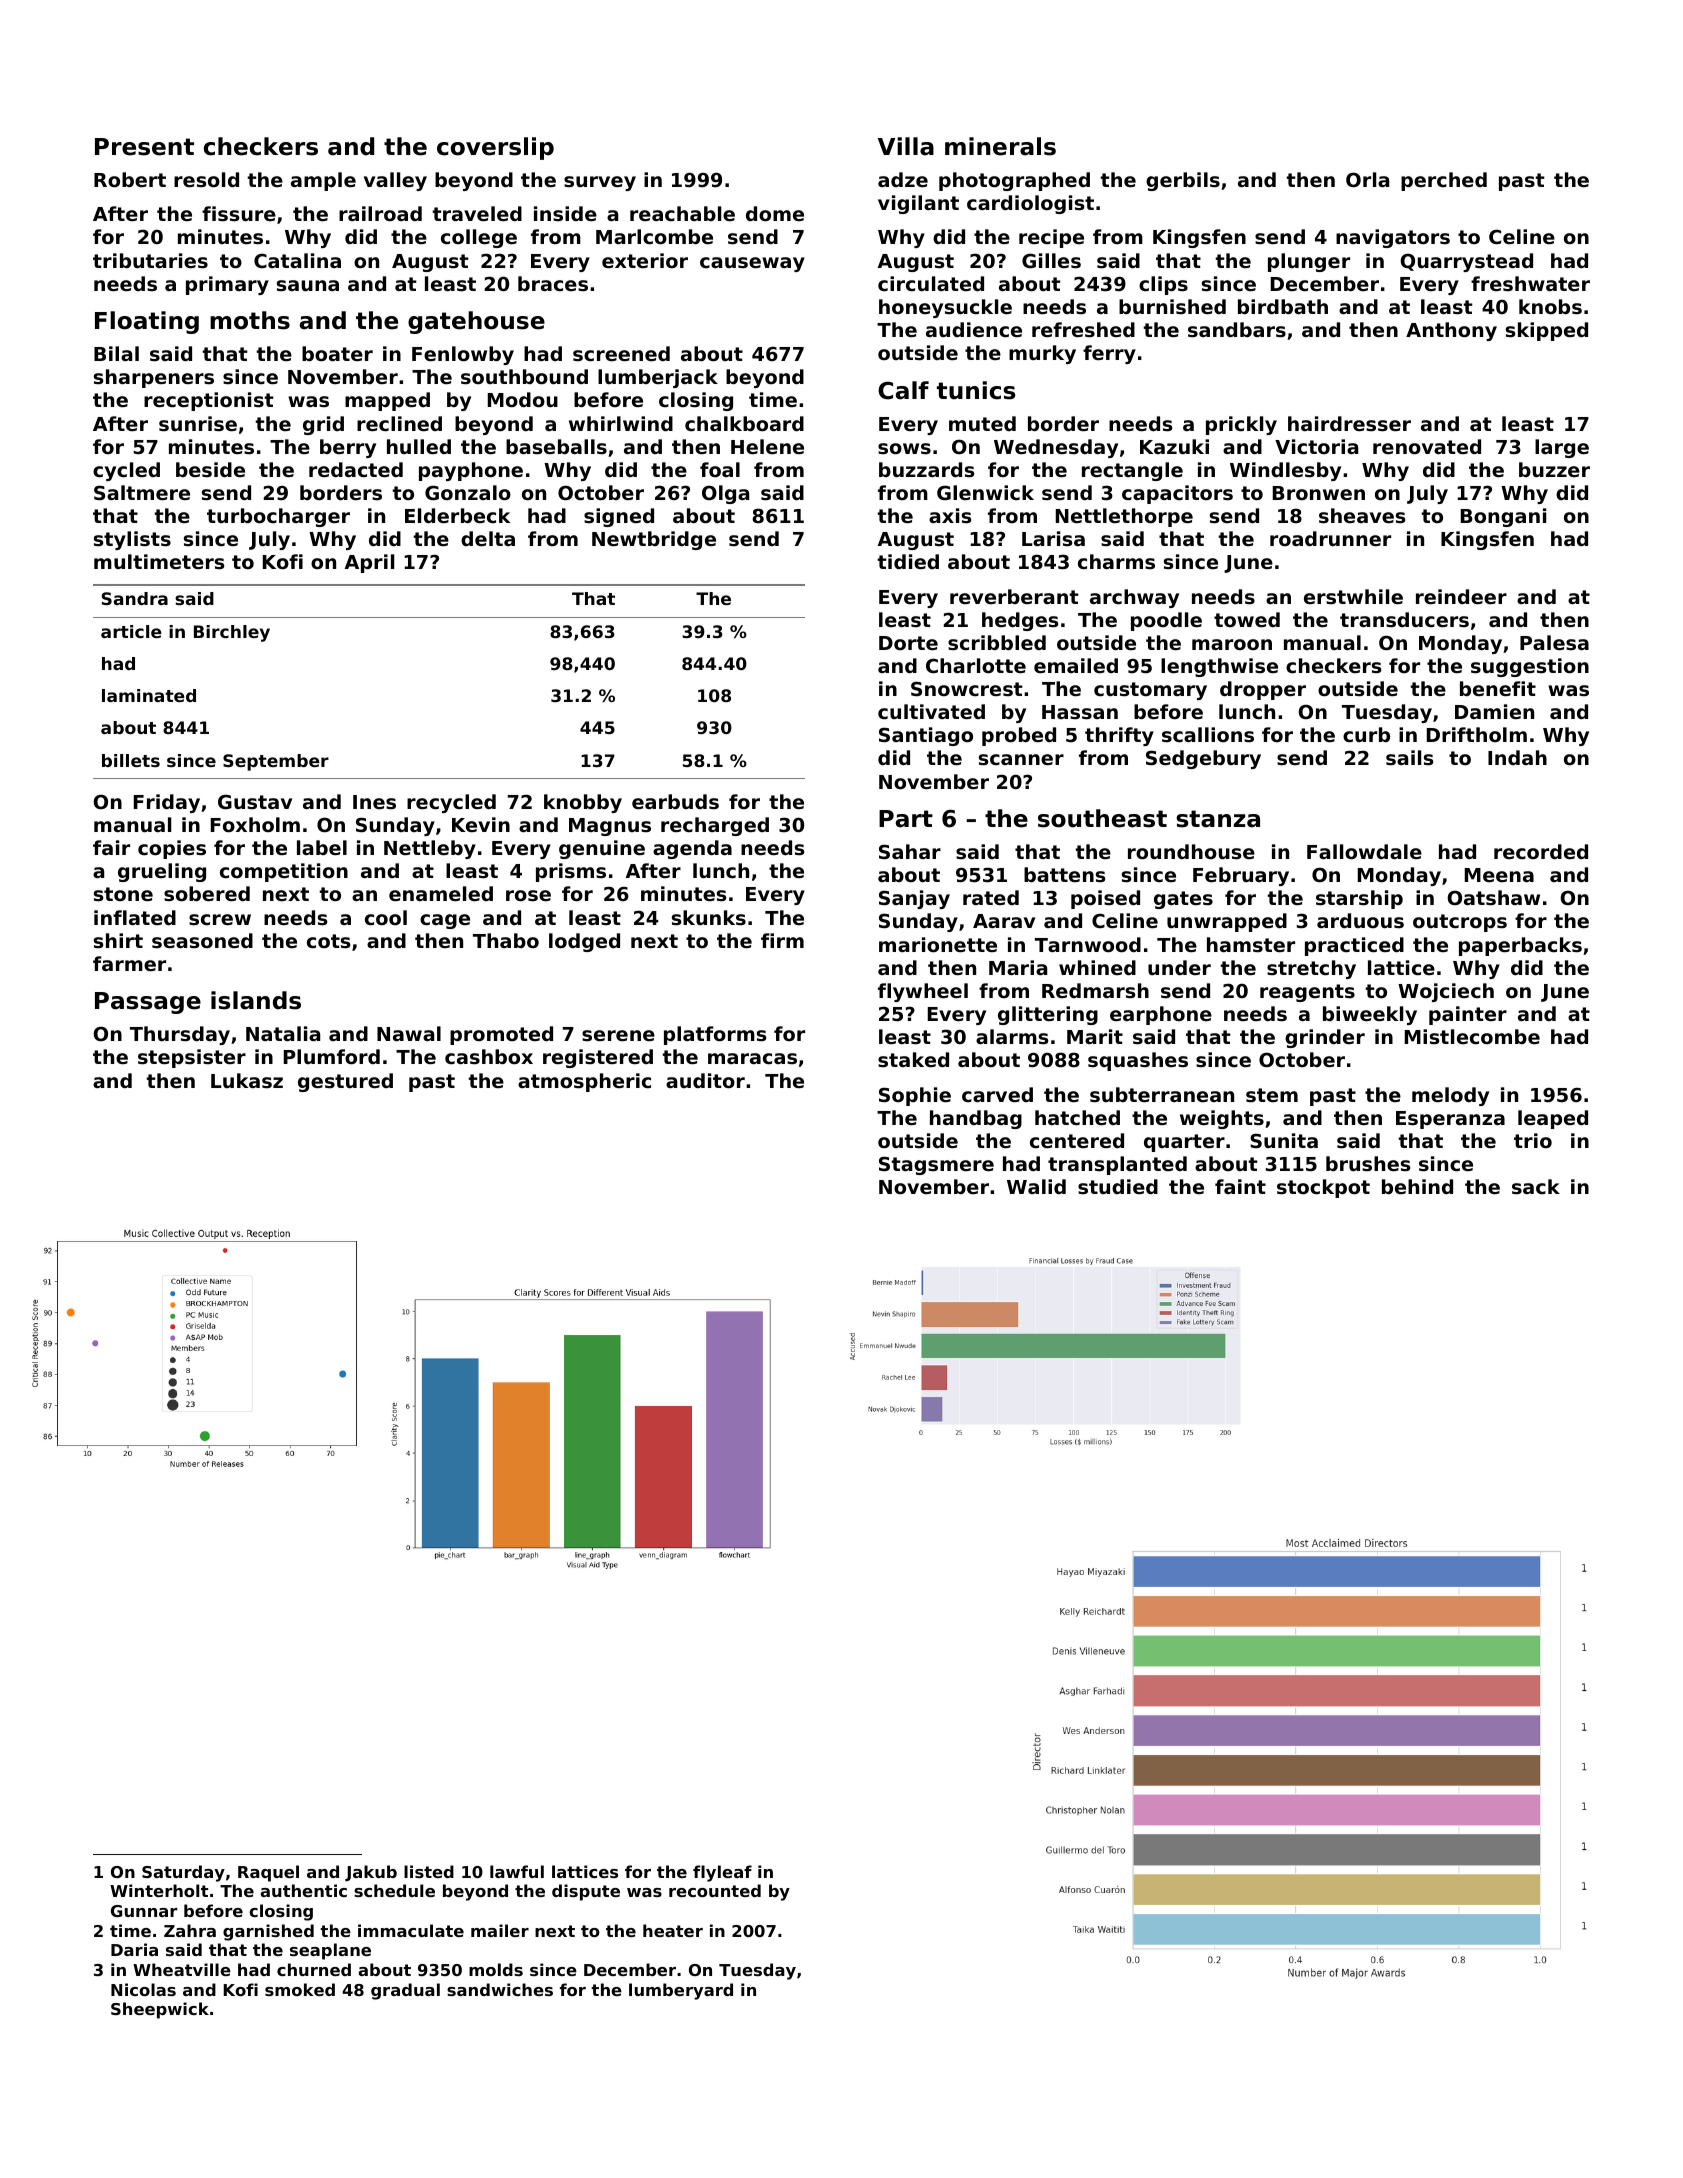 The height and width of the document is (2178, 1683). What do you see at coordinates (681, 1991) in the document?
I see `lumberyard` at bounding box center [681, 1991].
